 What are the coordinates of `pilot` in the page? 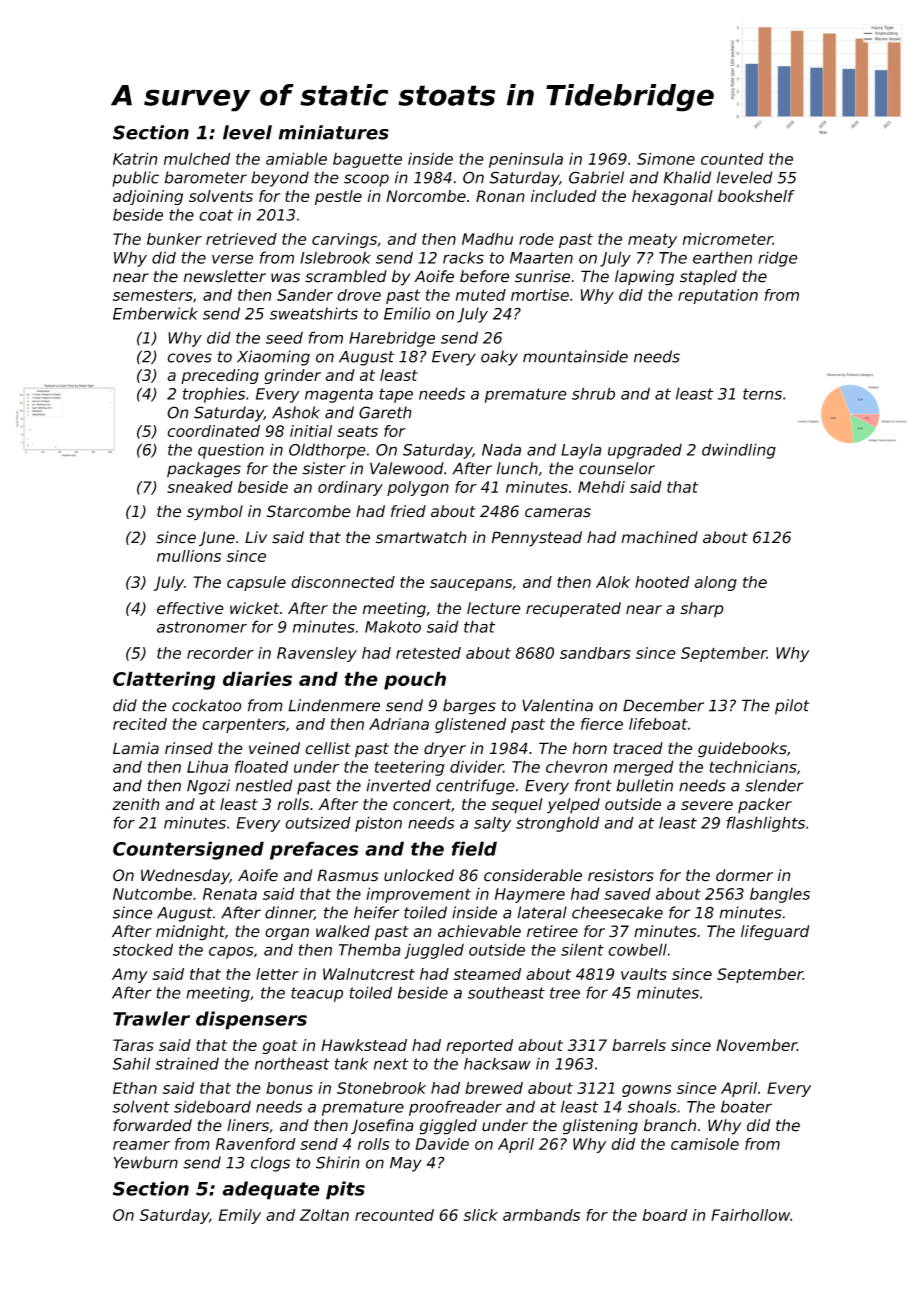 It's located at (792, 707).
